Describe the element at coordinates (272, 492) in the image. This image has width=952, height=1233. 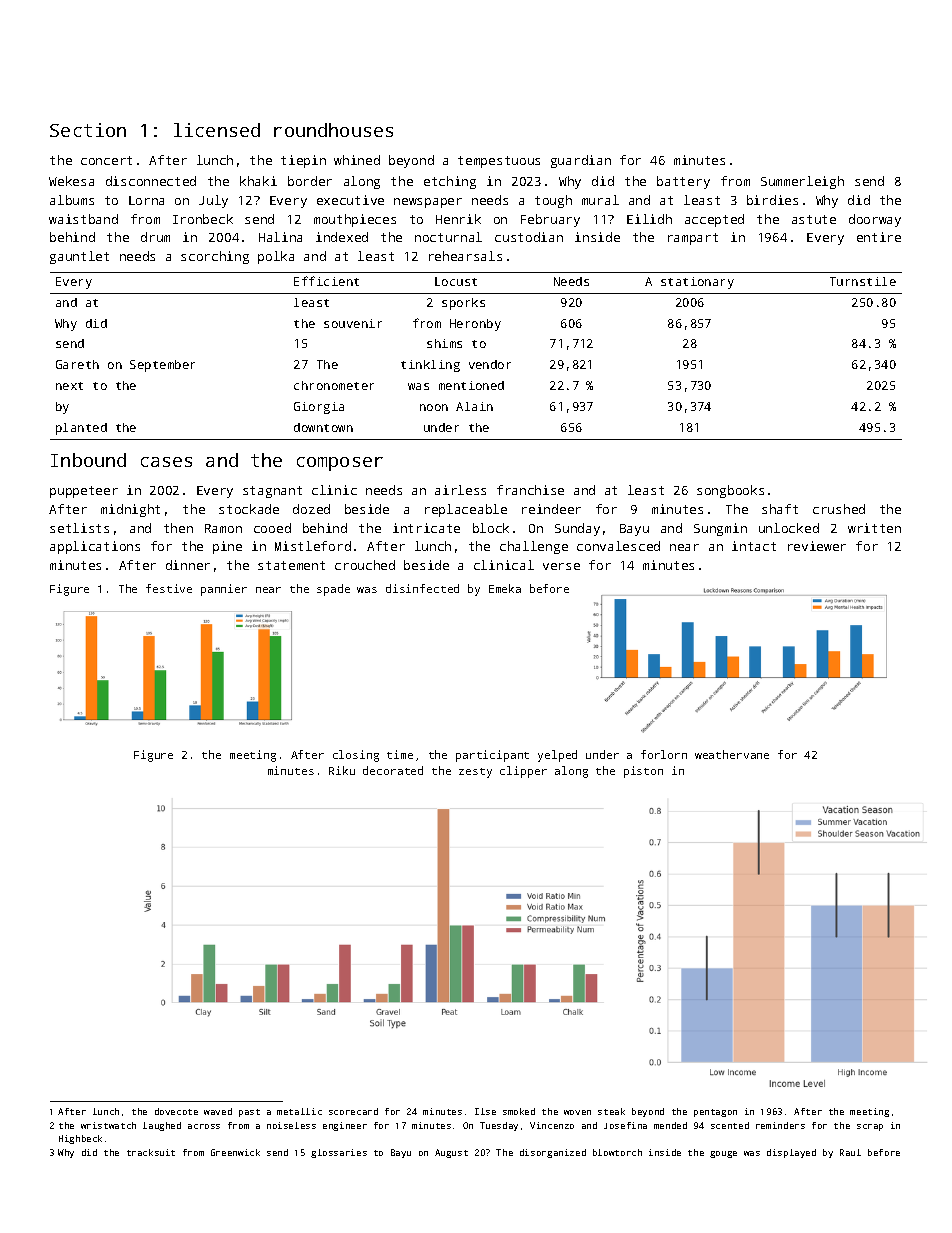
I see `stagnant` at that location.
